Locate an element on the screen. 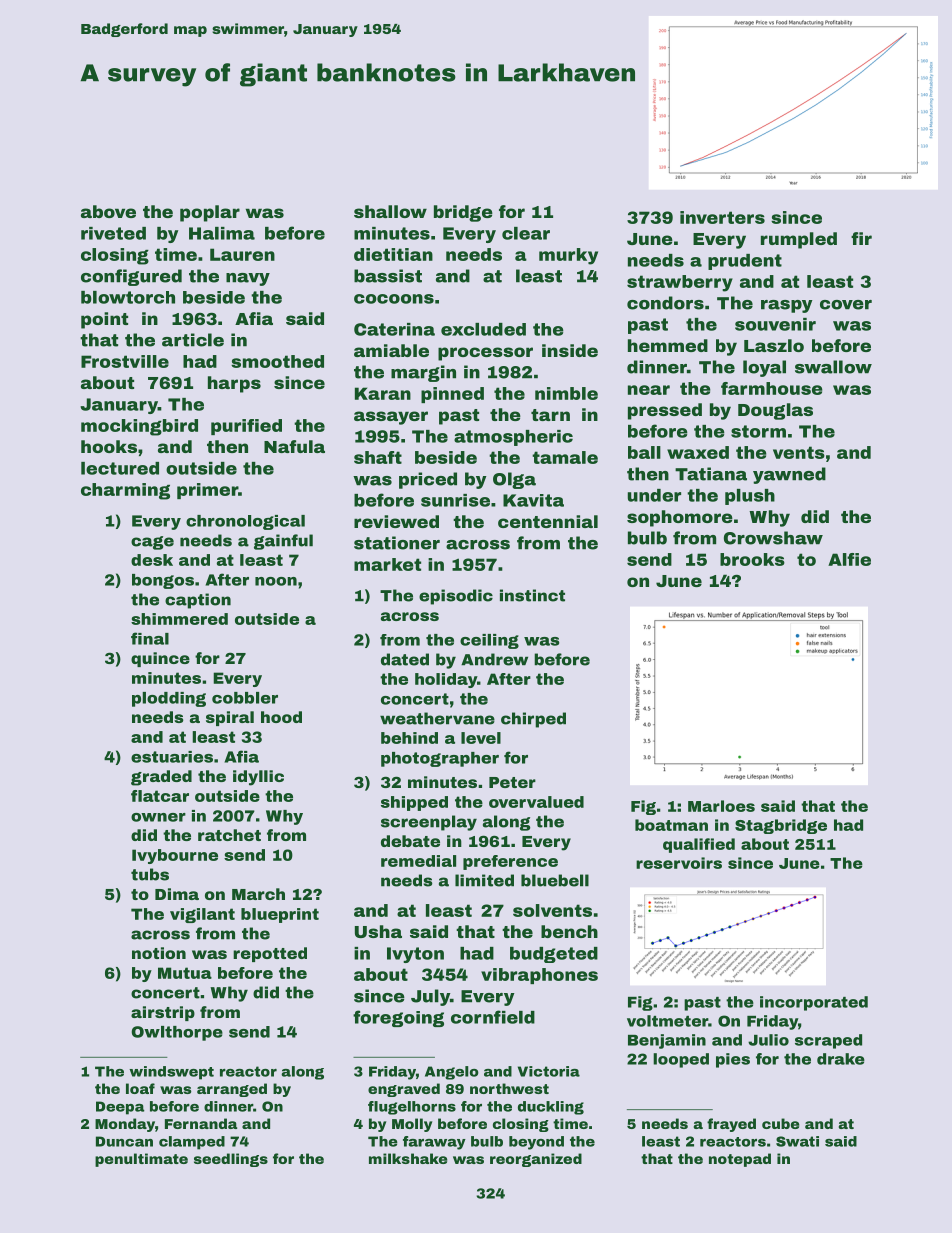 The width and height of the screenshot is (952, 1233). dietitian is located at coordinates (393, 254).
